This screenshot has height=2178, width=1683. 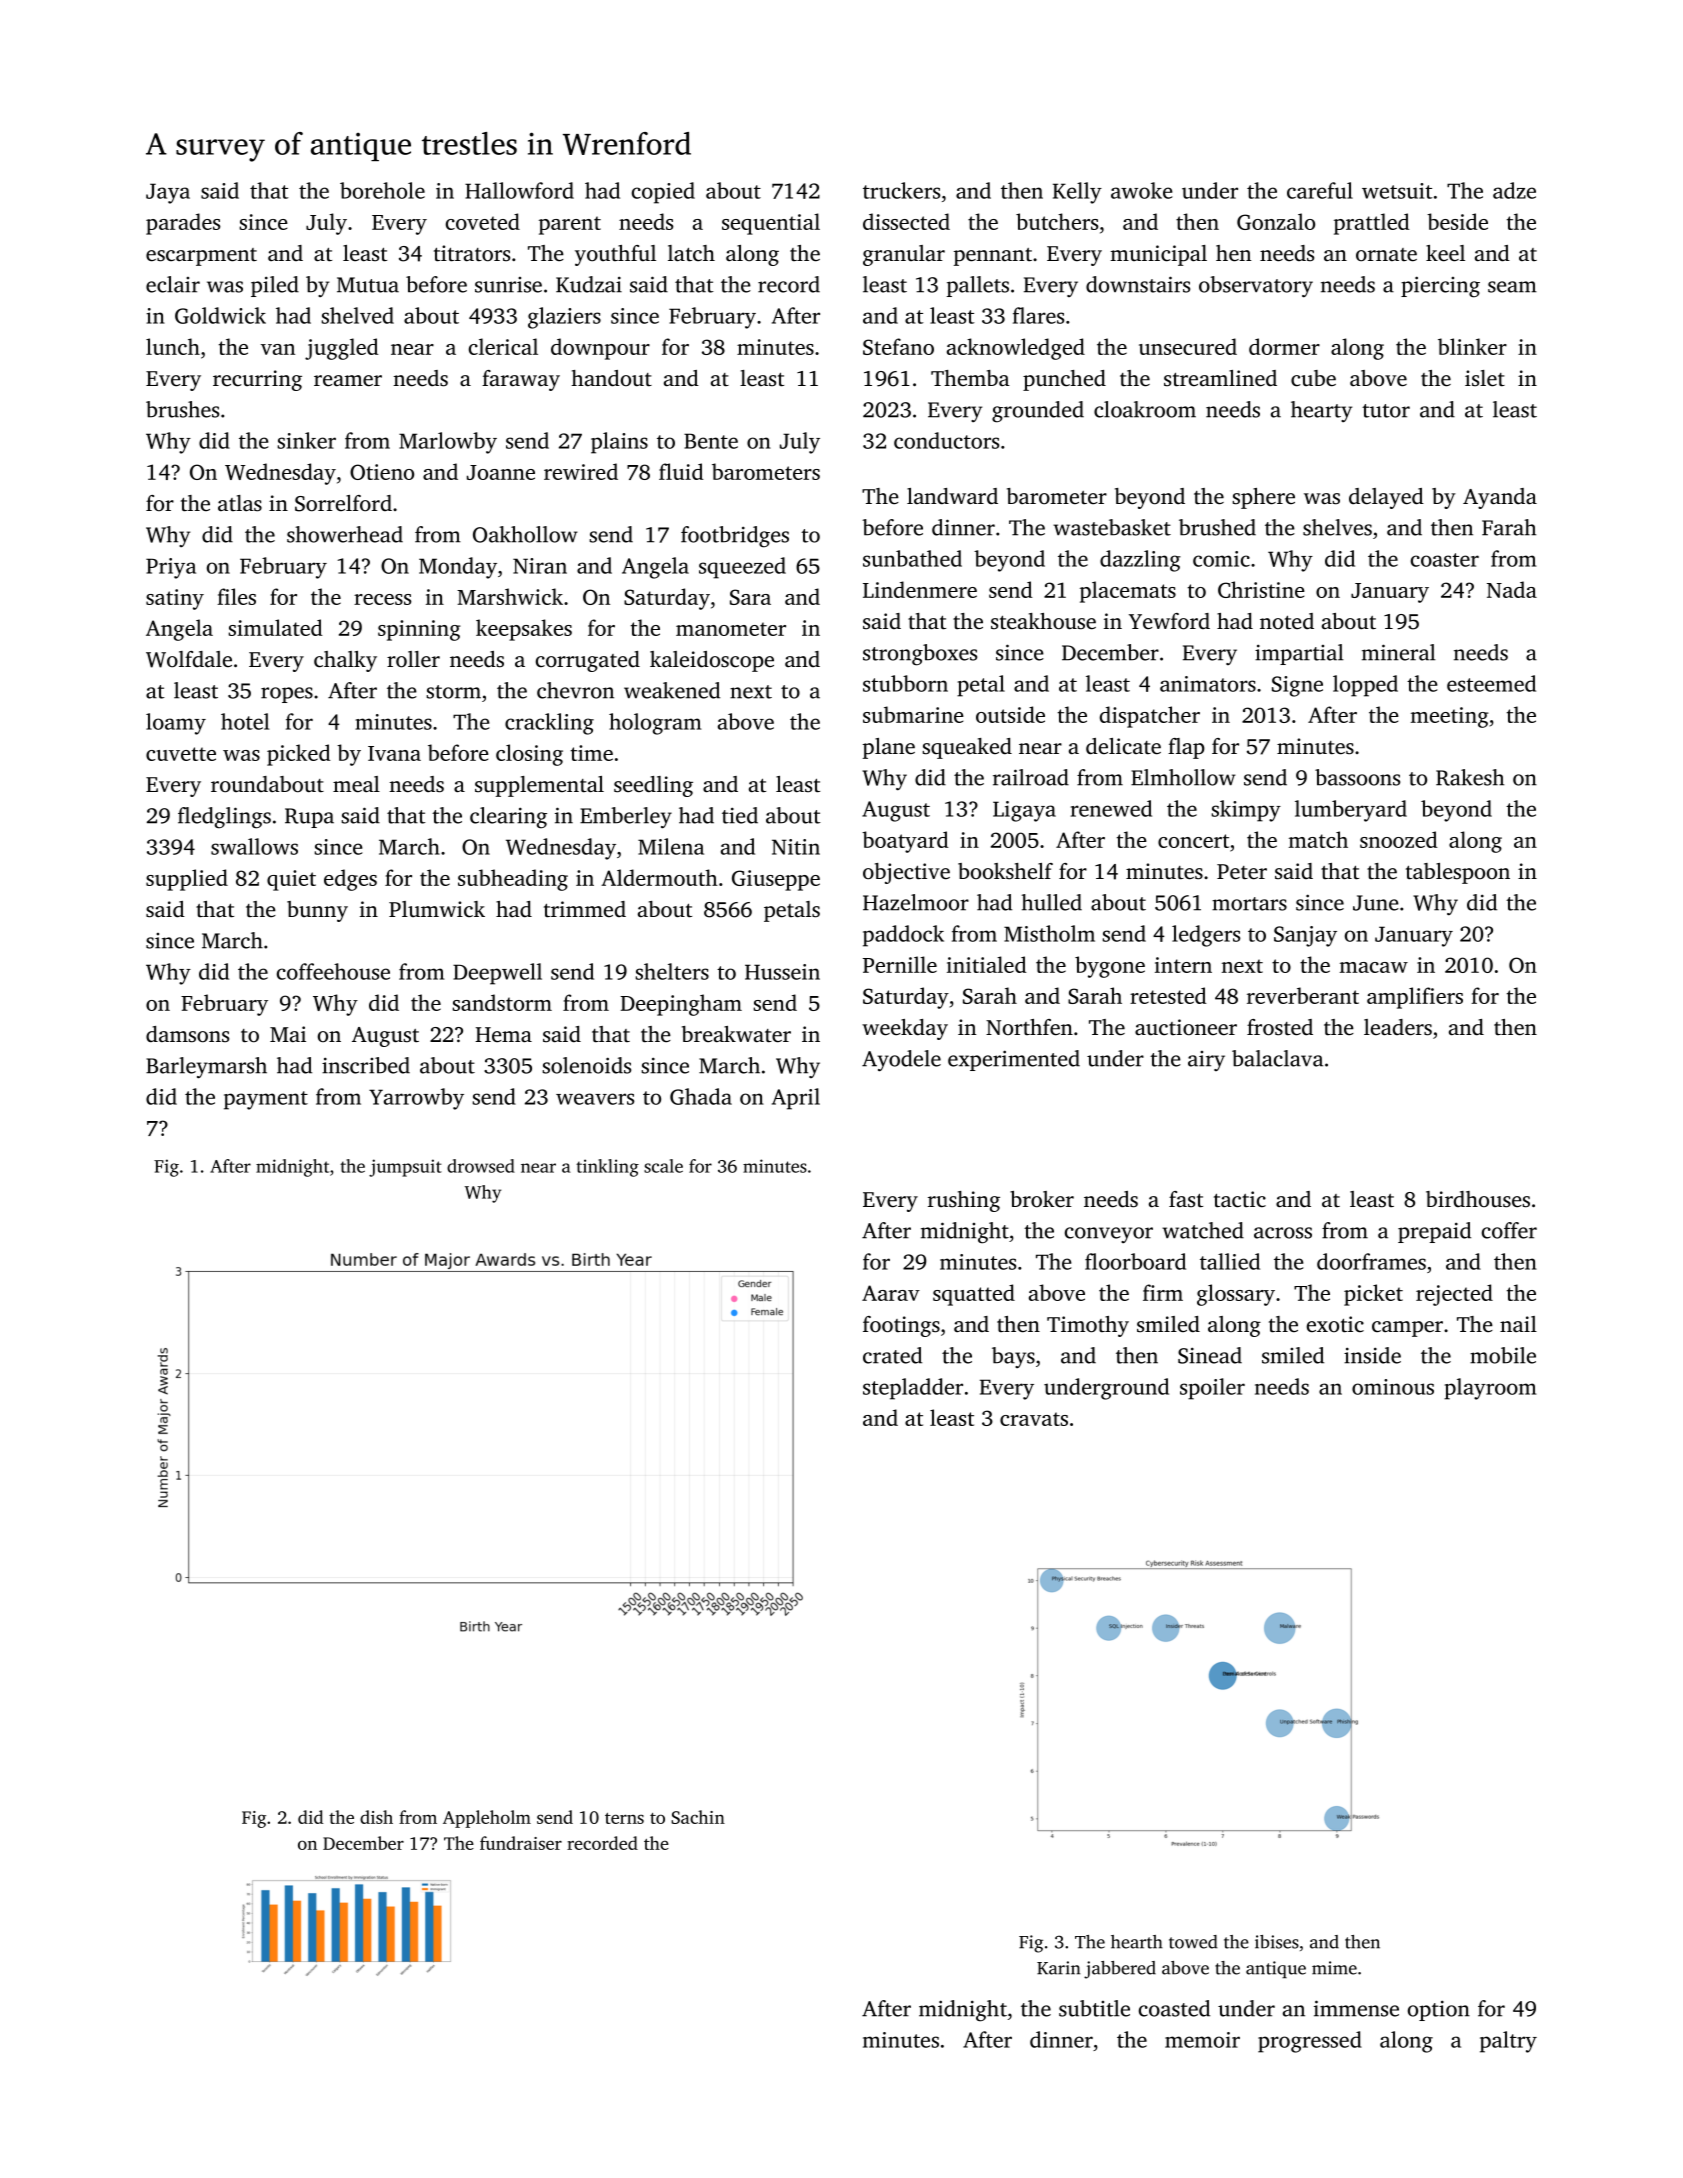 I want to click on steakhouse, so click(x=1043, y=621).
